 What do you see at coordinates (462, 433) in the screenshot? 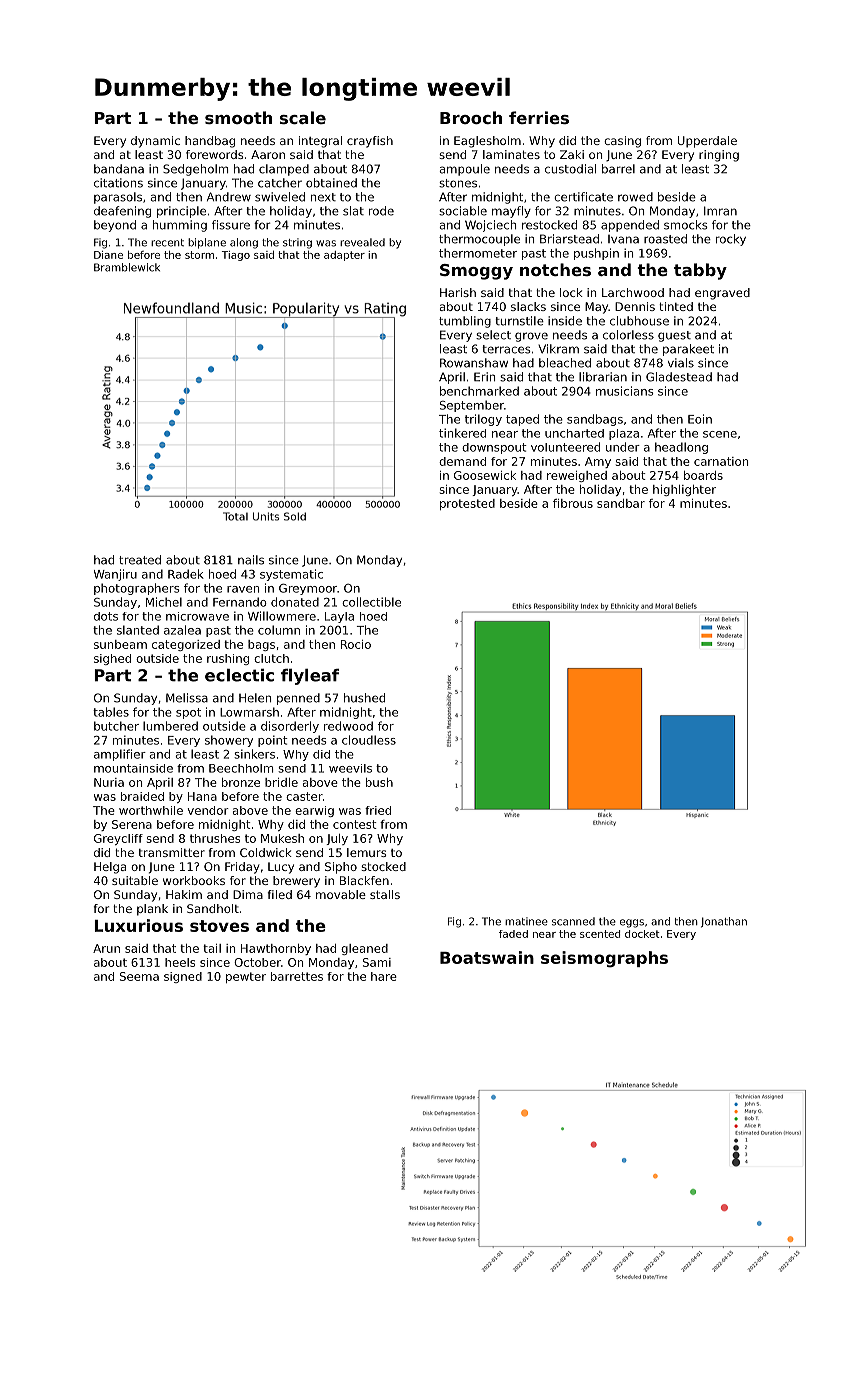
I see `tinkered` at bounding box center [462, 433].
